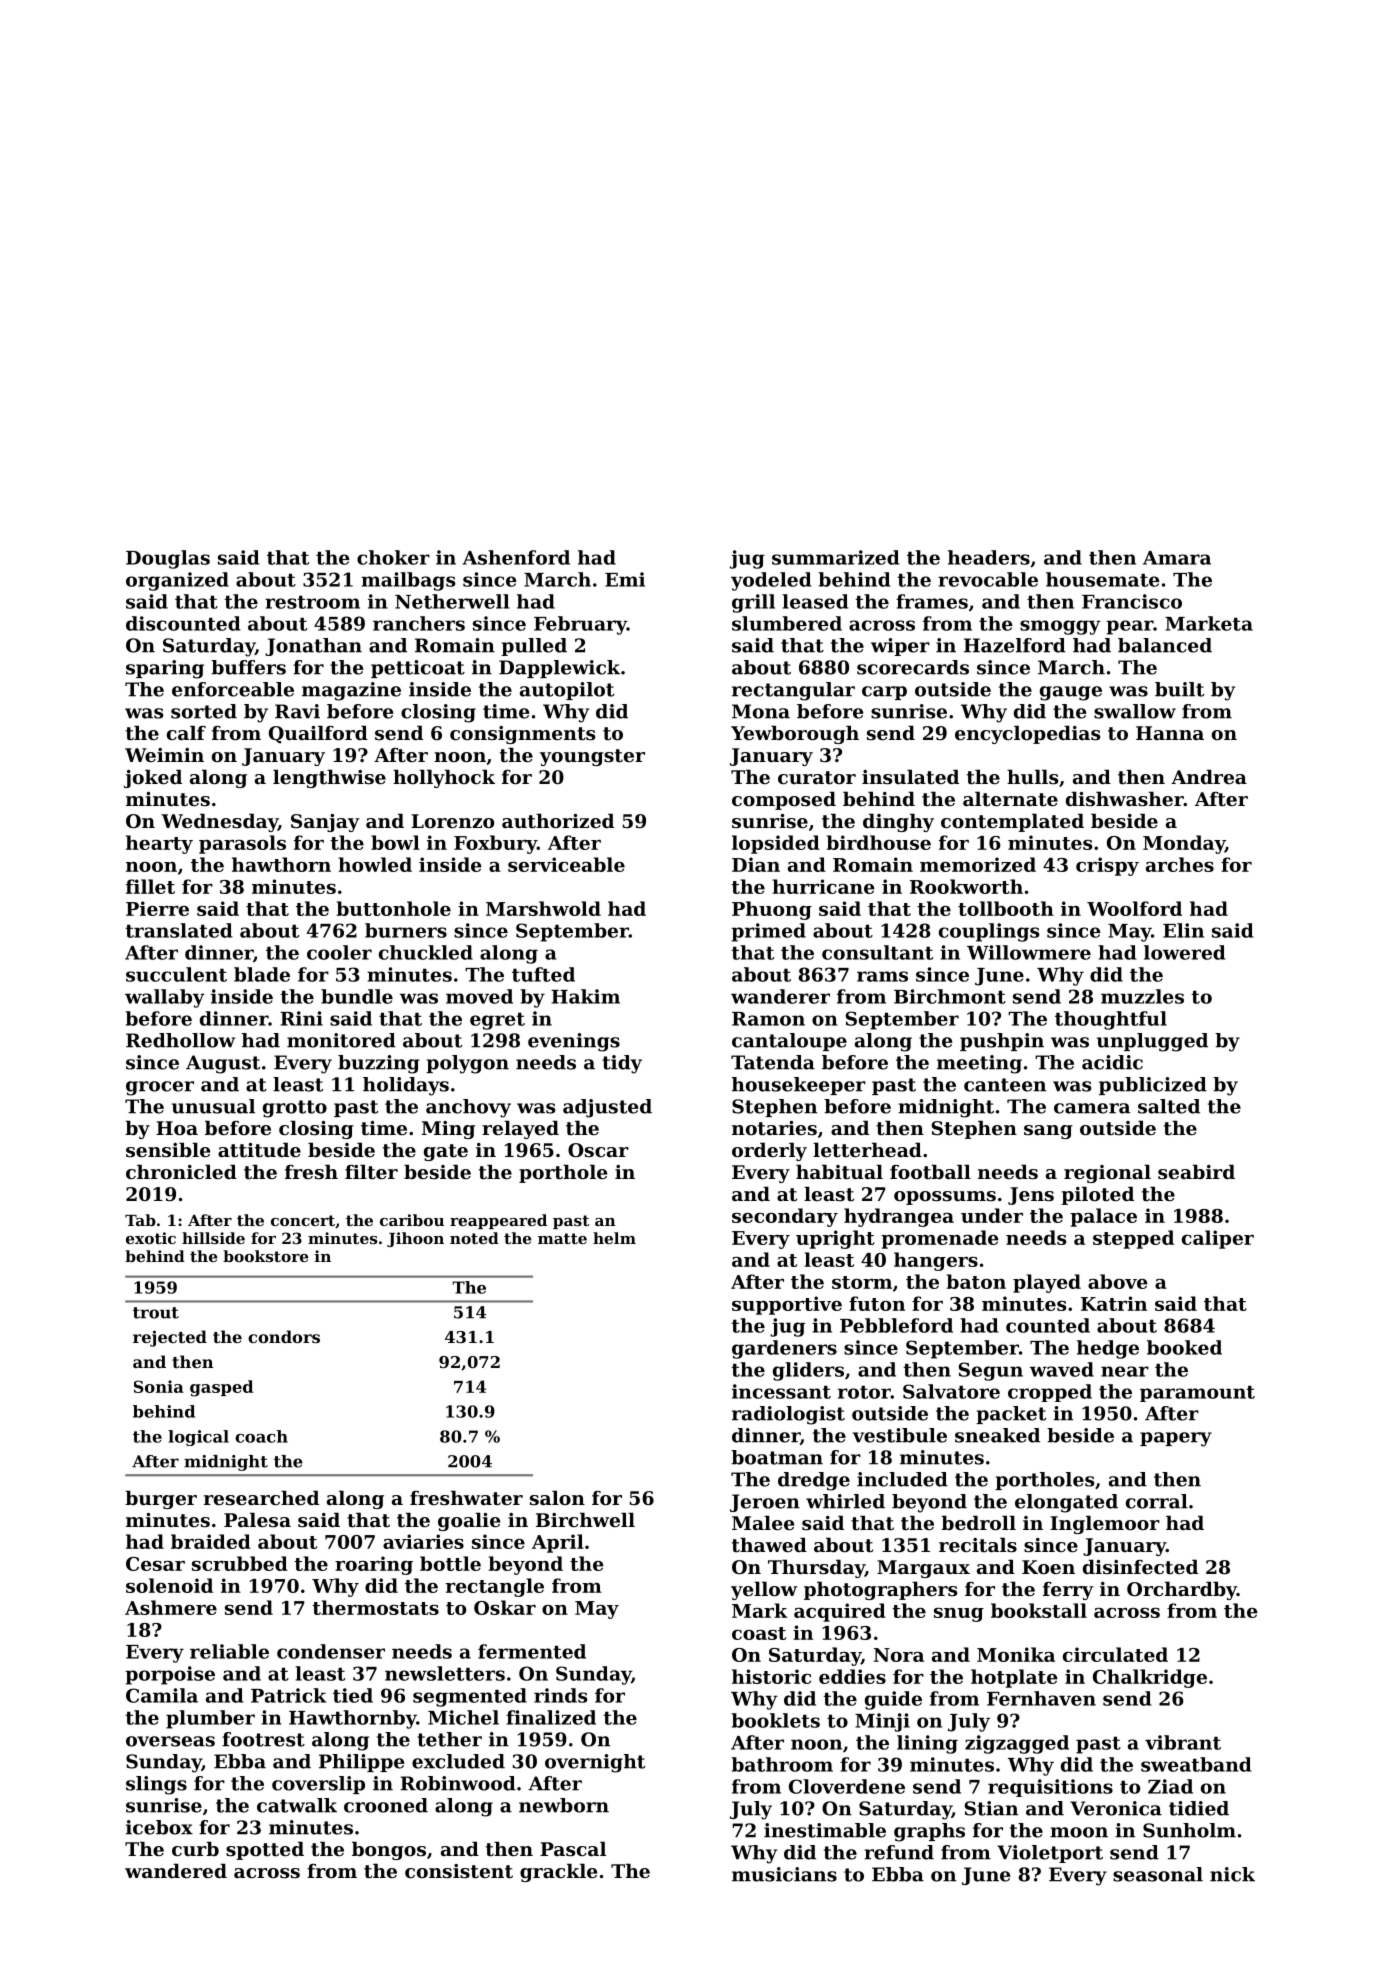 The image size is (1386, 1969). What do you see at coordinates (795, 734) in the screenshot?
I see `Yewborough` at bounding box center [795, 734].
